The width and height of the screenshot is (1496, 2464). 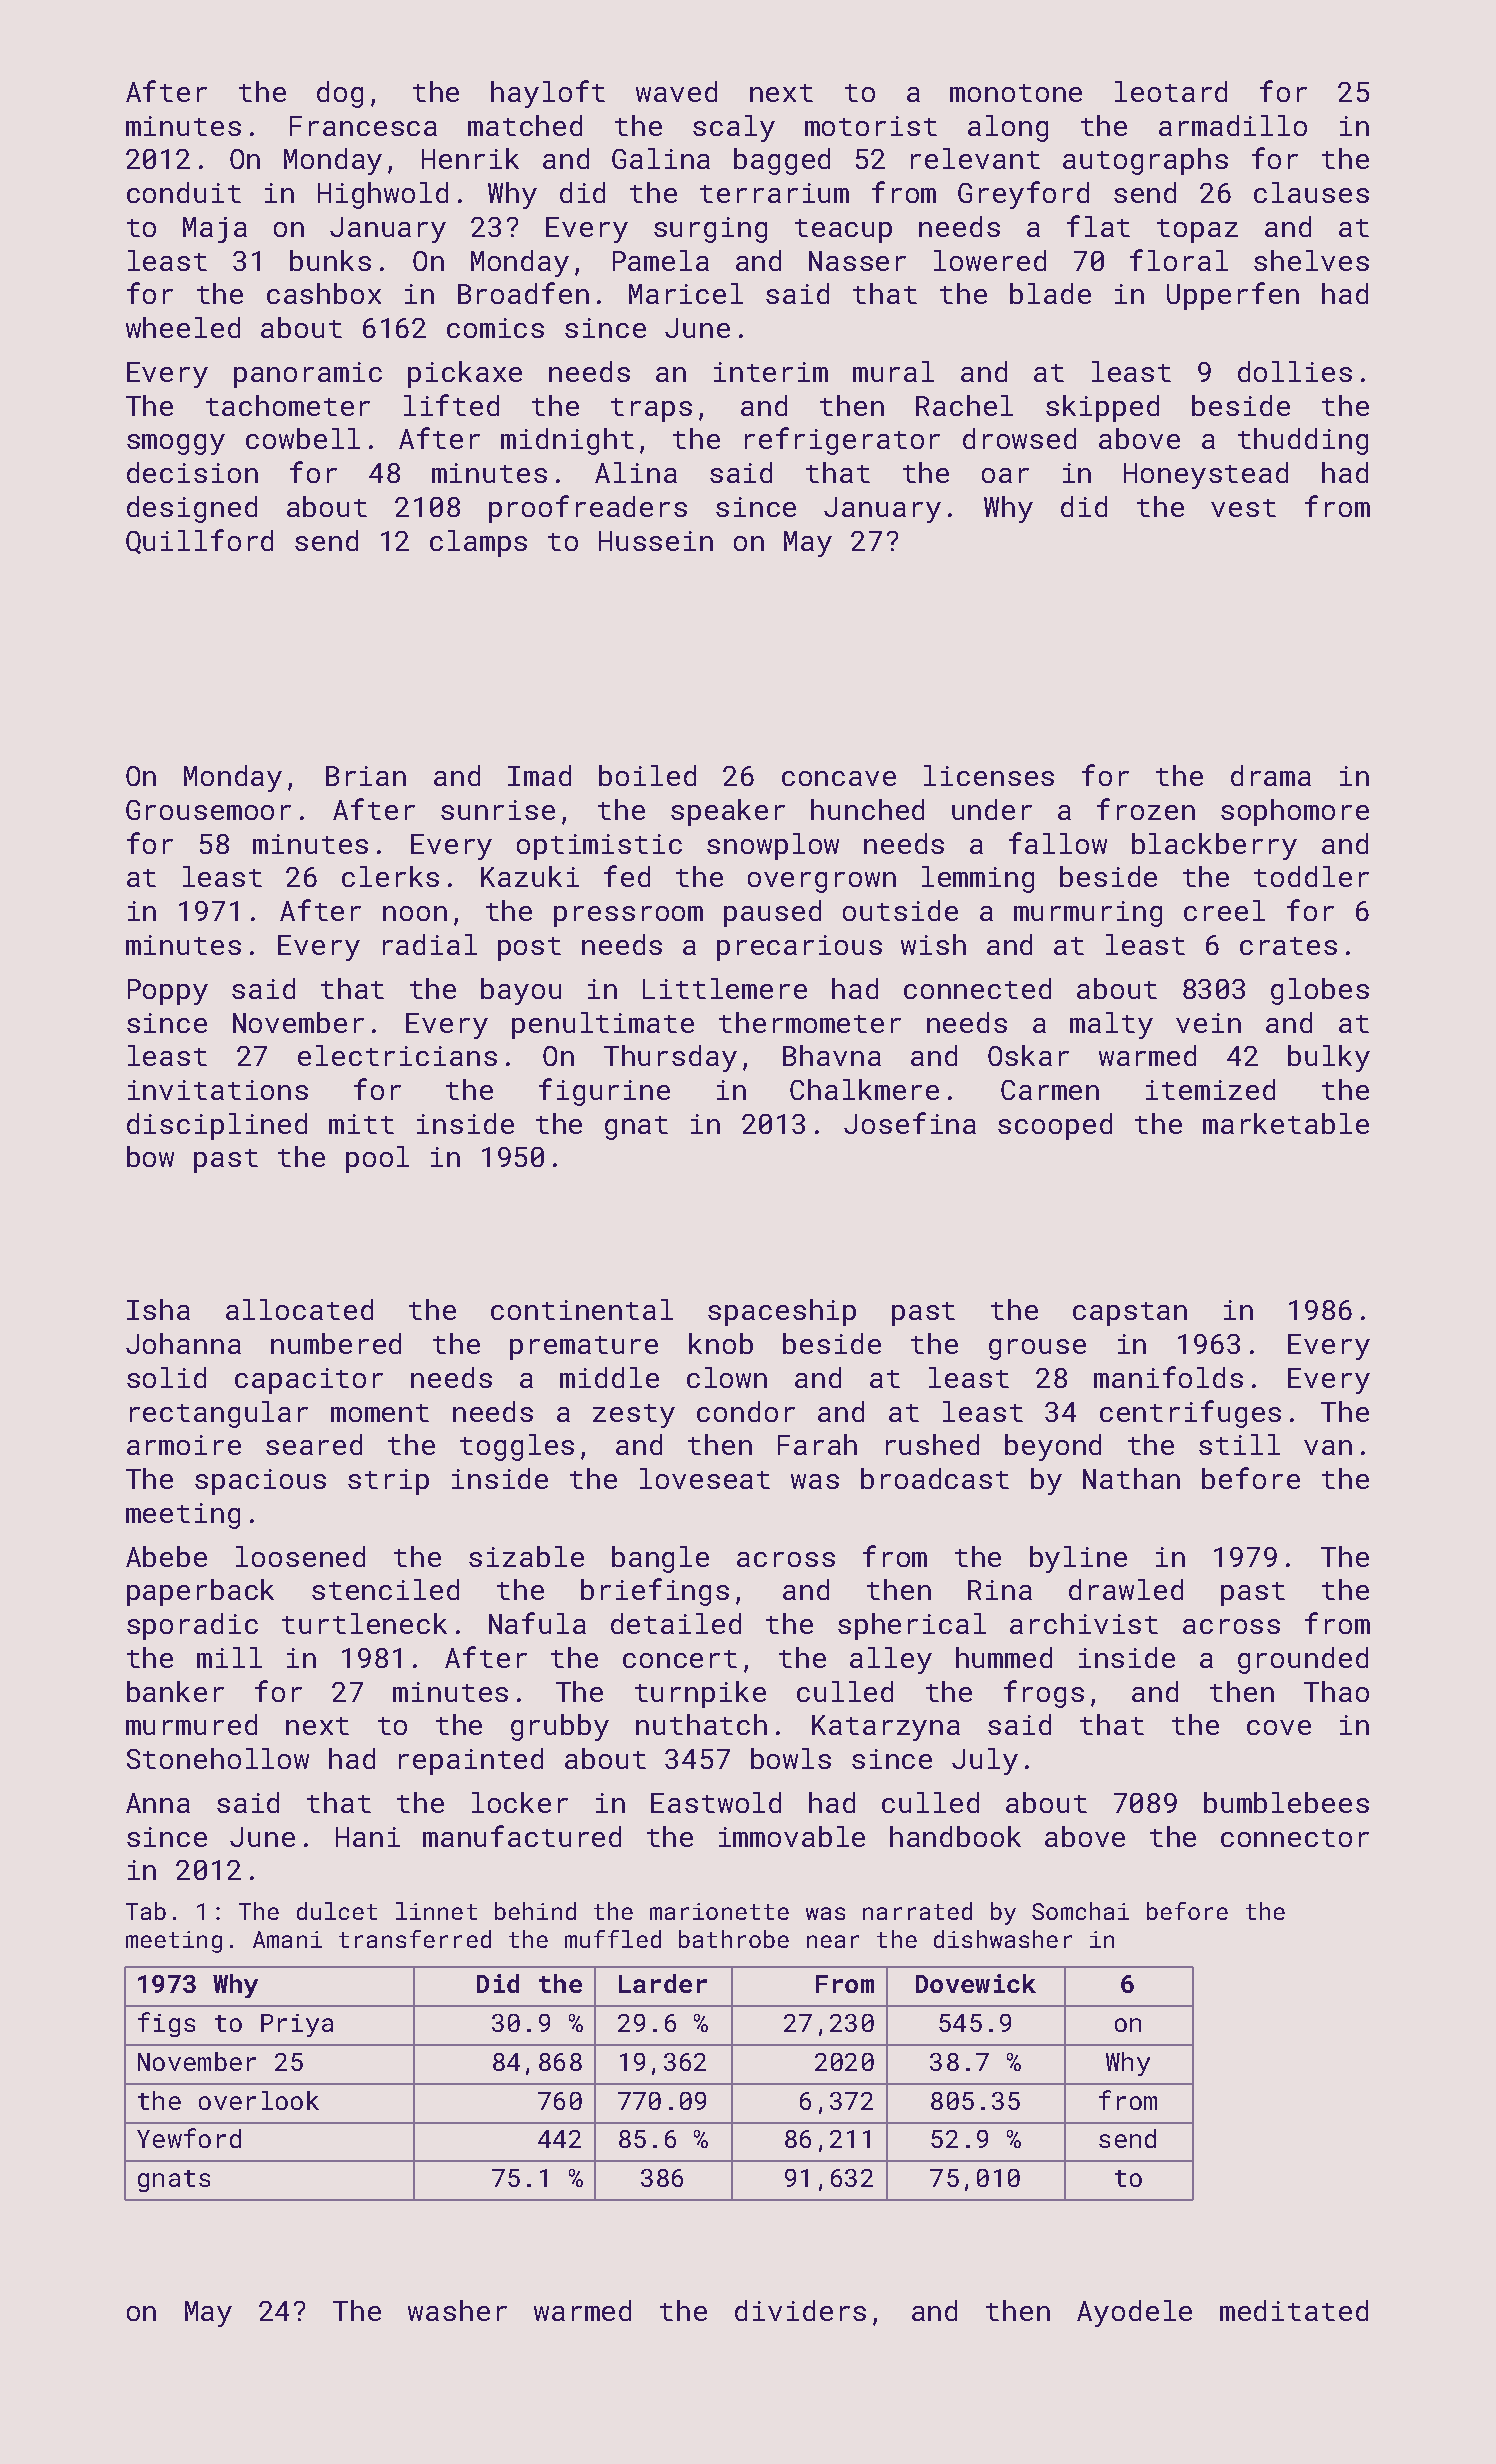 I want to click on Yewford, so click(x=189, y=2138).
